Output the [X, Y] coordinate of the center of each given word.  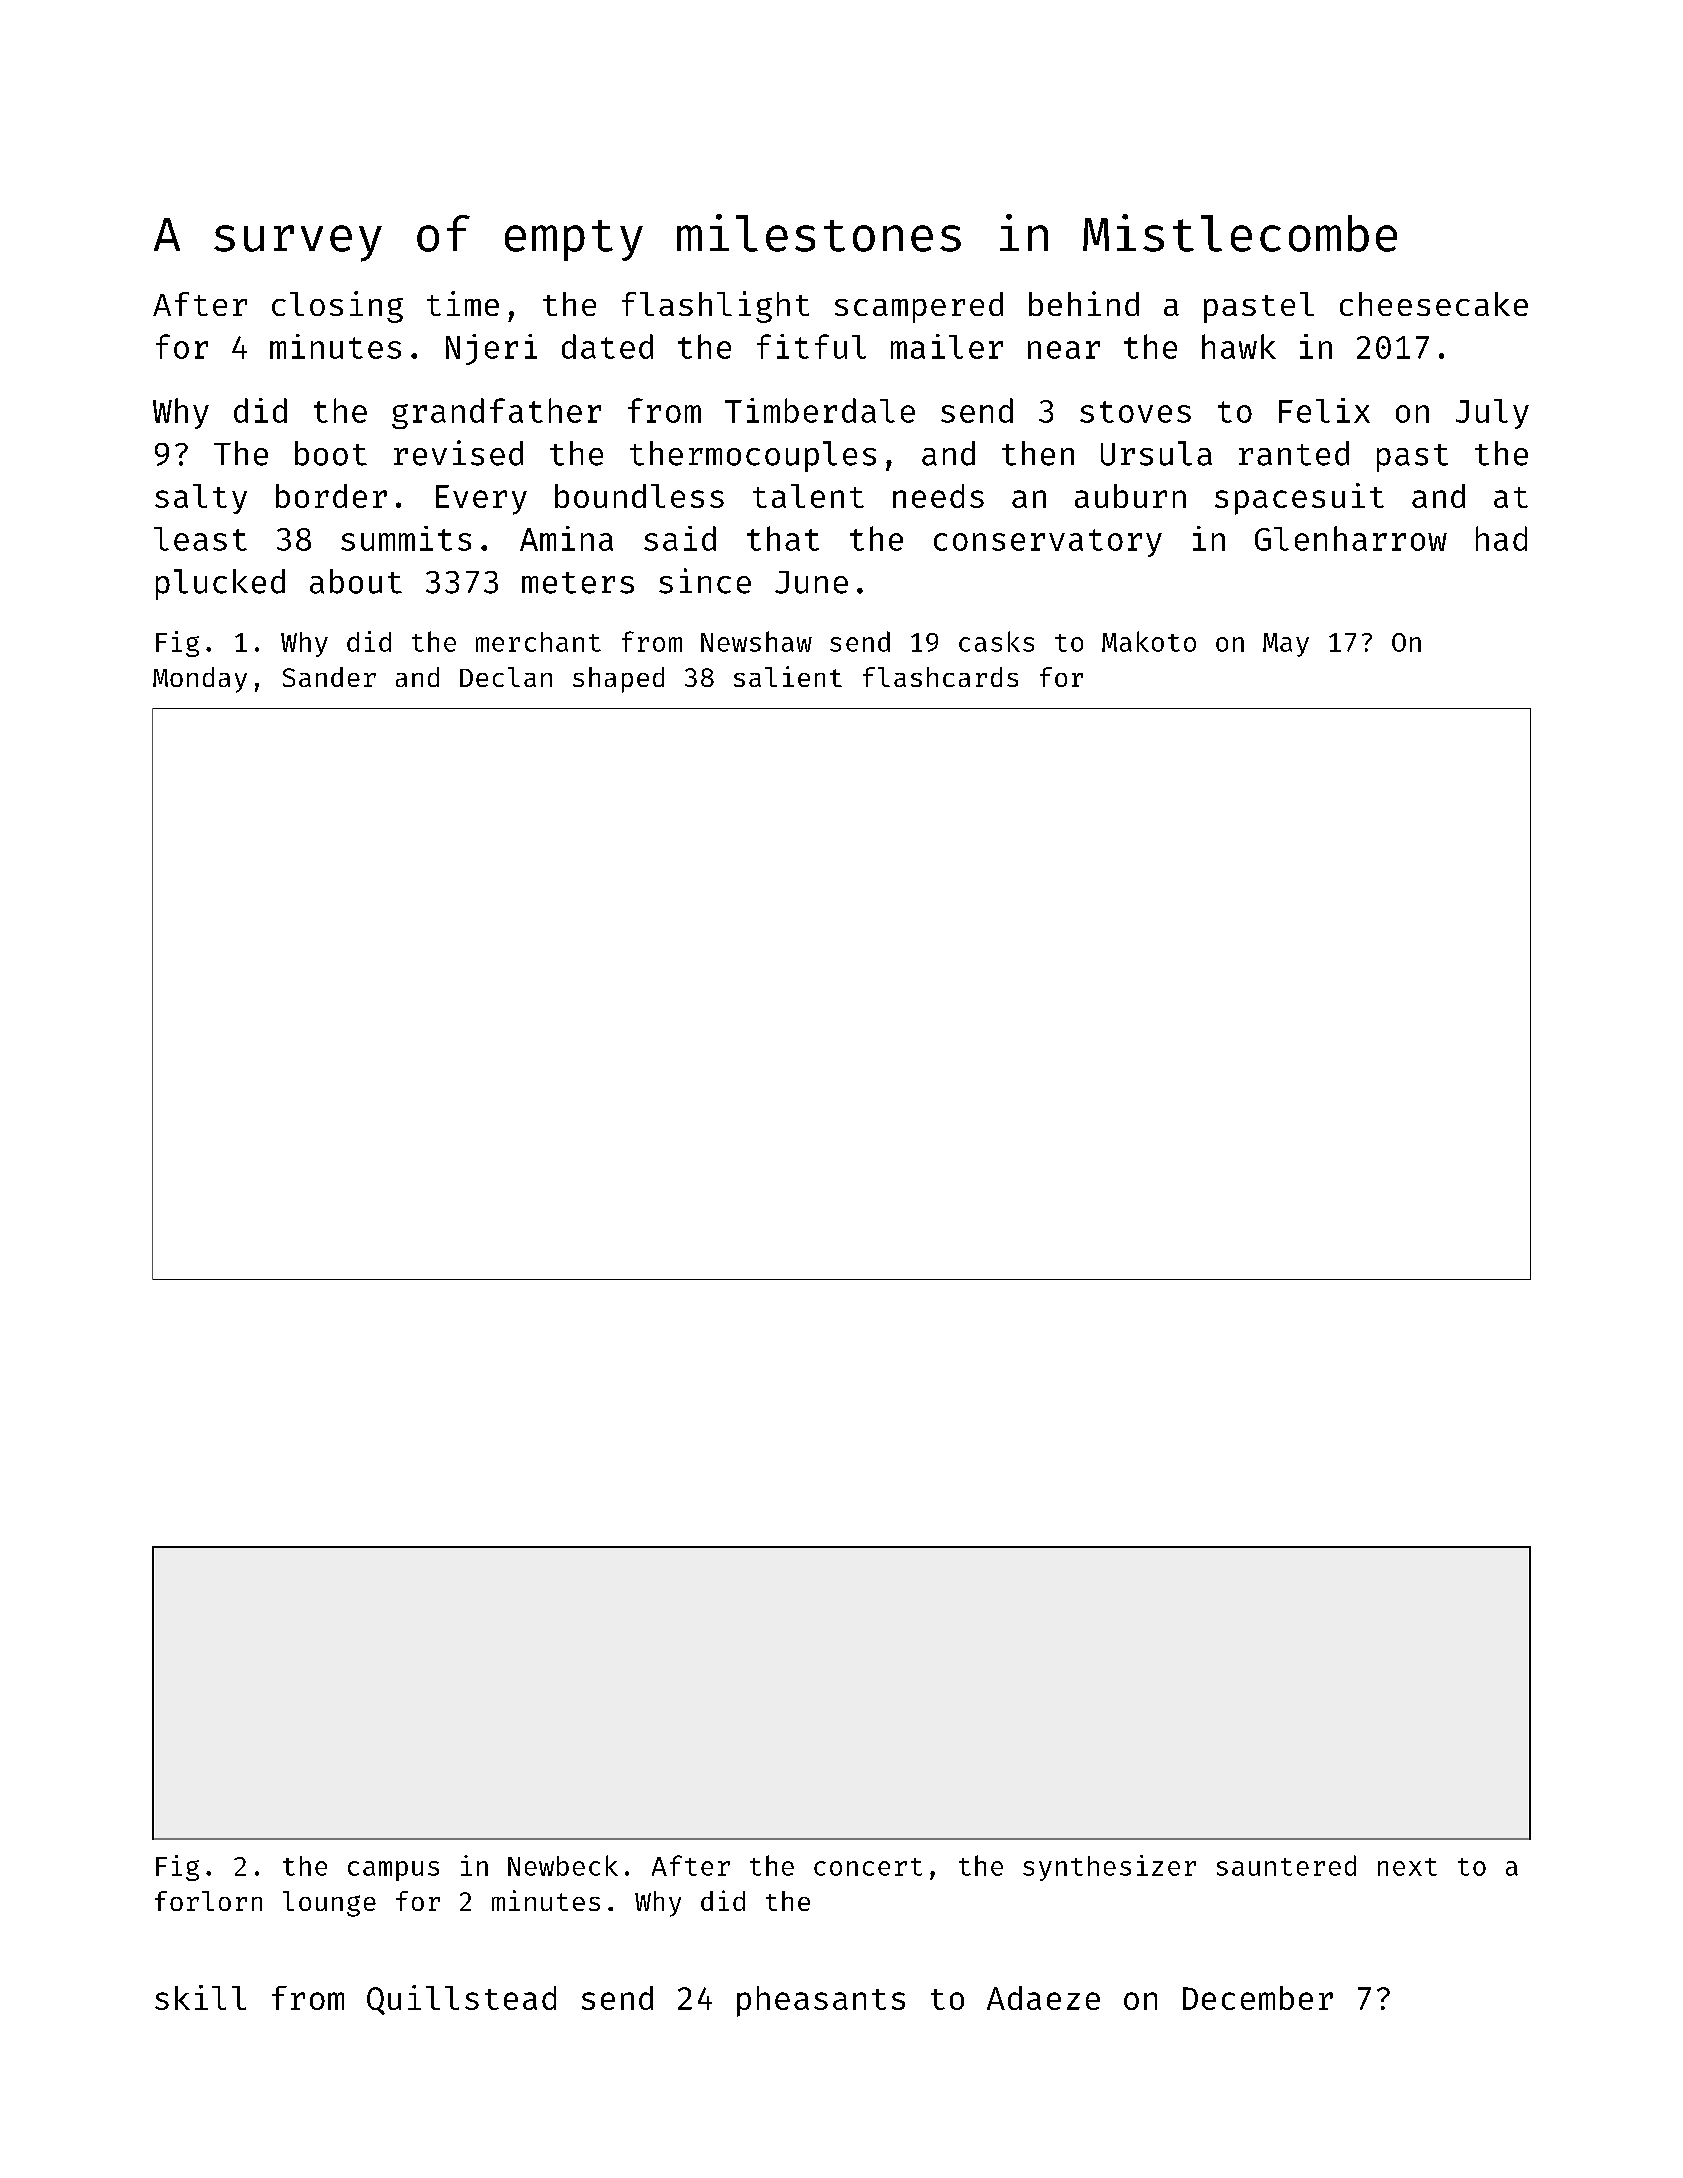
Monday [200, 680]
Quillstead [461, 2000]
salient [788, 676]
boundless [639, 496]
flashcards [940, 677]
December [1258, 1998]
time [463, 303]
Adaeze [1043, 1998]
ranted [1294, 453]
